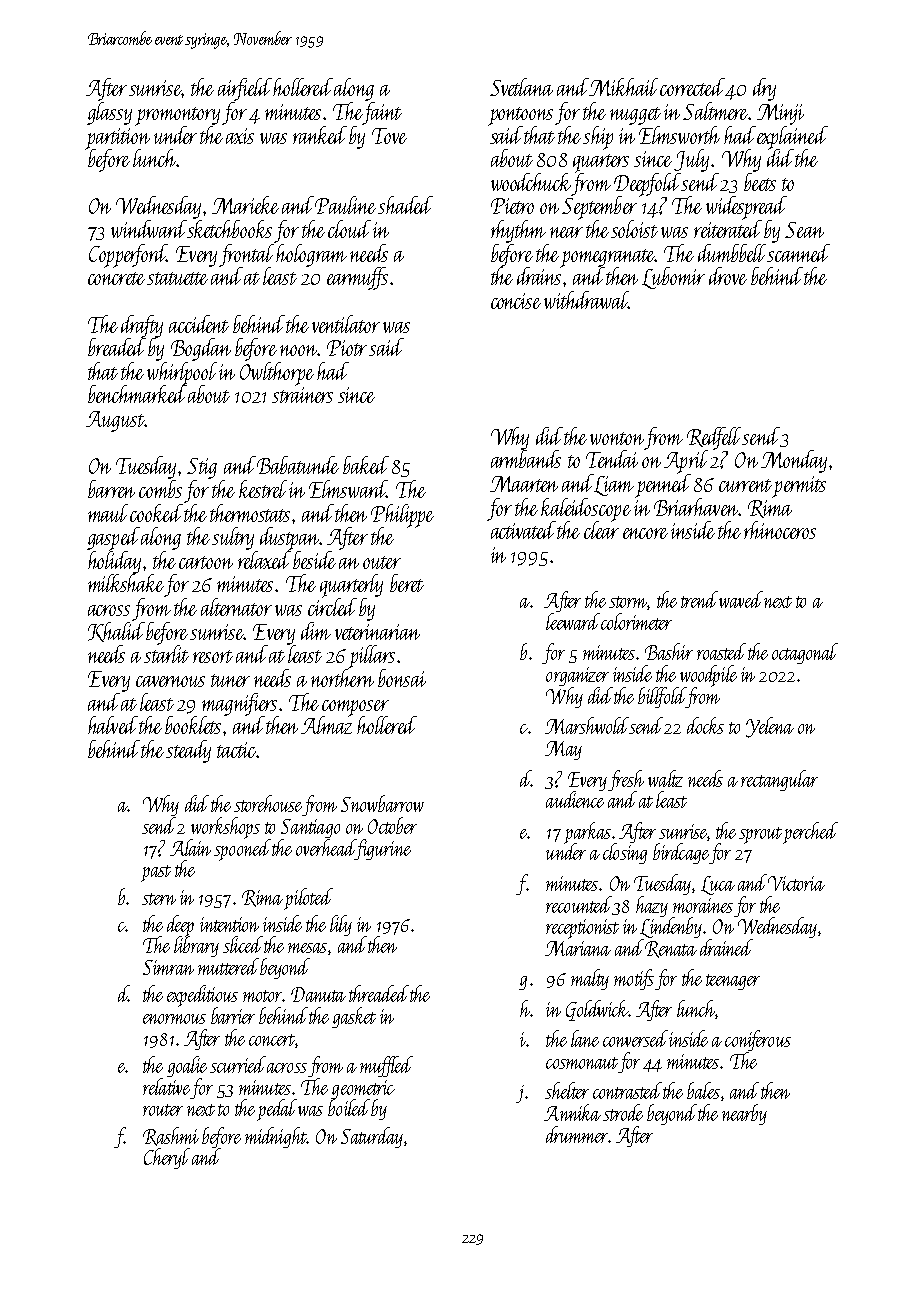  I want to click on Pauline, so click(345, 205).
